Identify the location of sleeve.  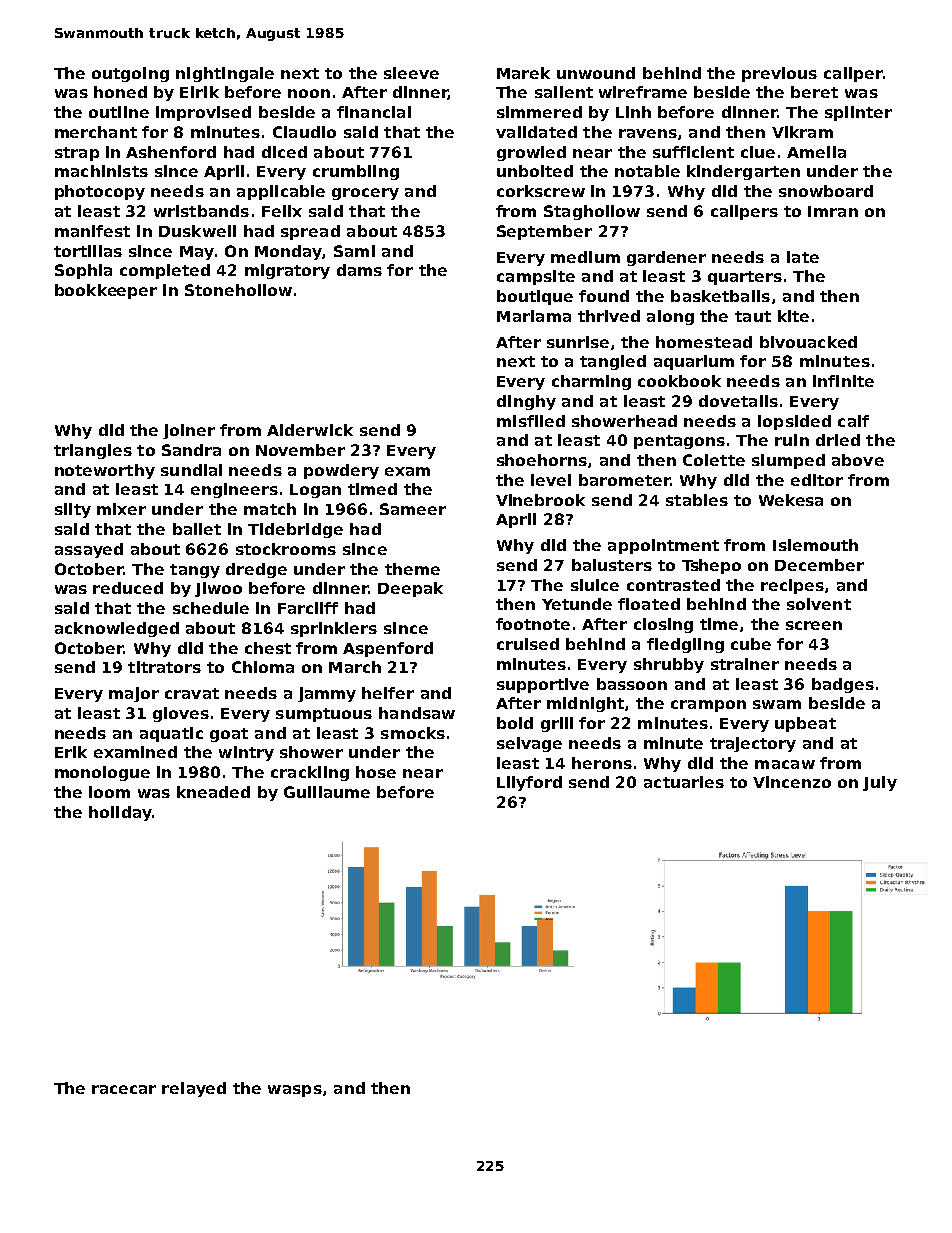
(411, 73).
